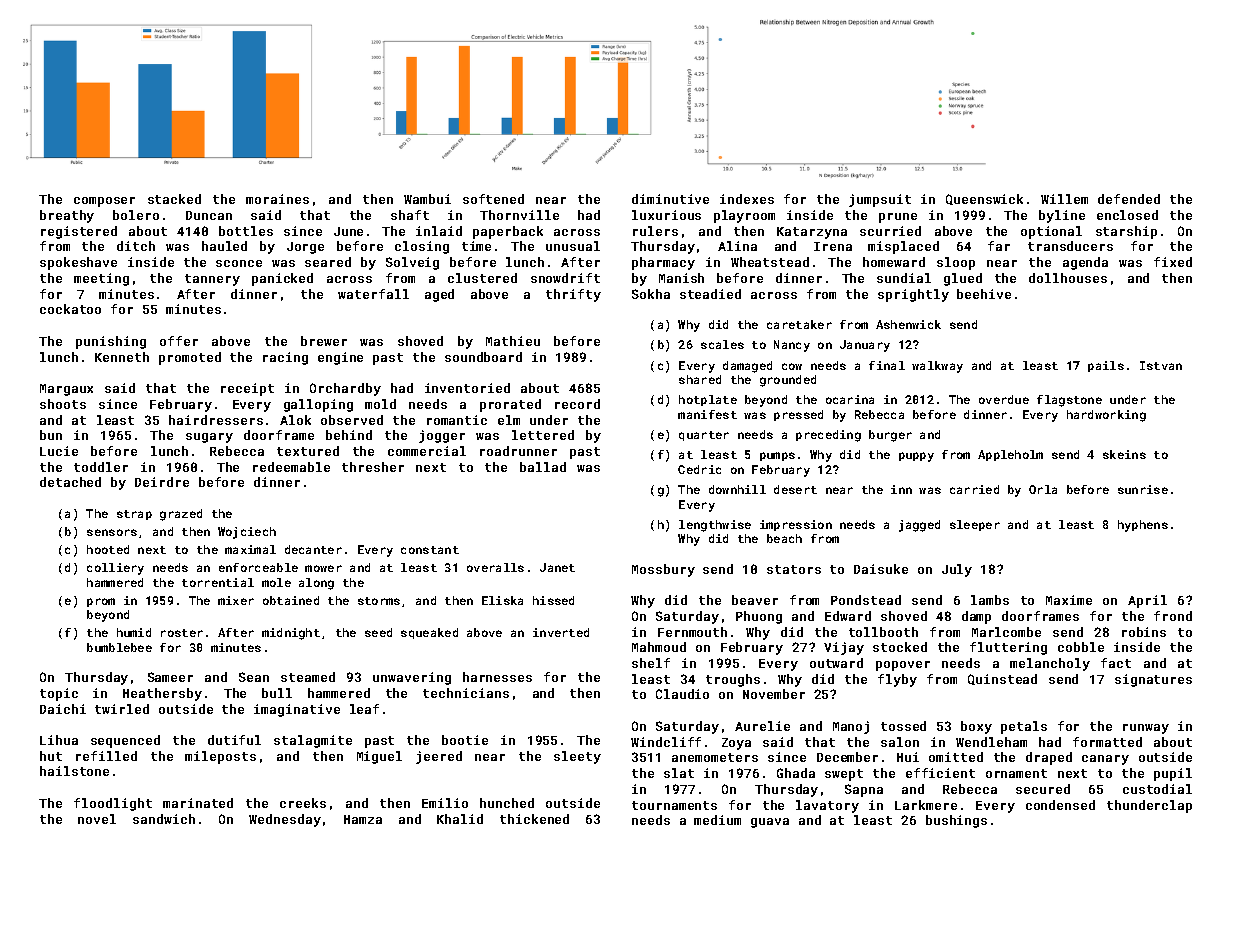 Image resolution: width=1233 pixels, height=952 pixels. I want to click on Jorge, so click(305, 248).
